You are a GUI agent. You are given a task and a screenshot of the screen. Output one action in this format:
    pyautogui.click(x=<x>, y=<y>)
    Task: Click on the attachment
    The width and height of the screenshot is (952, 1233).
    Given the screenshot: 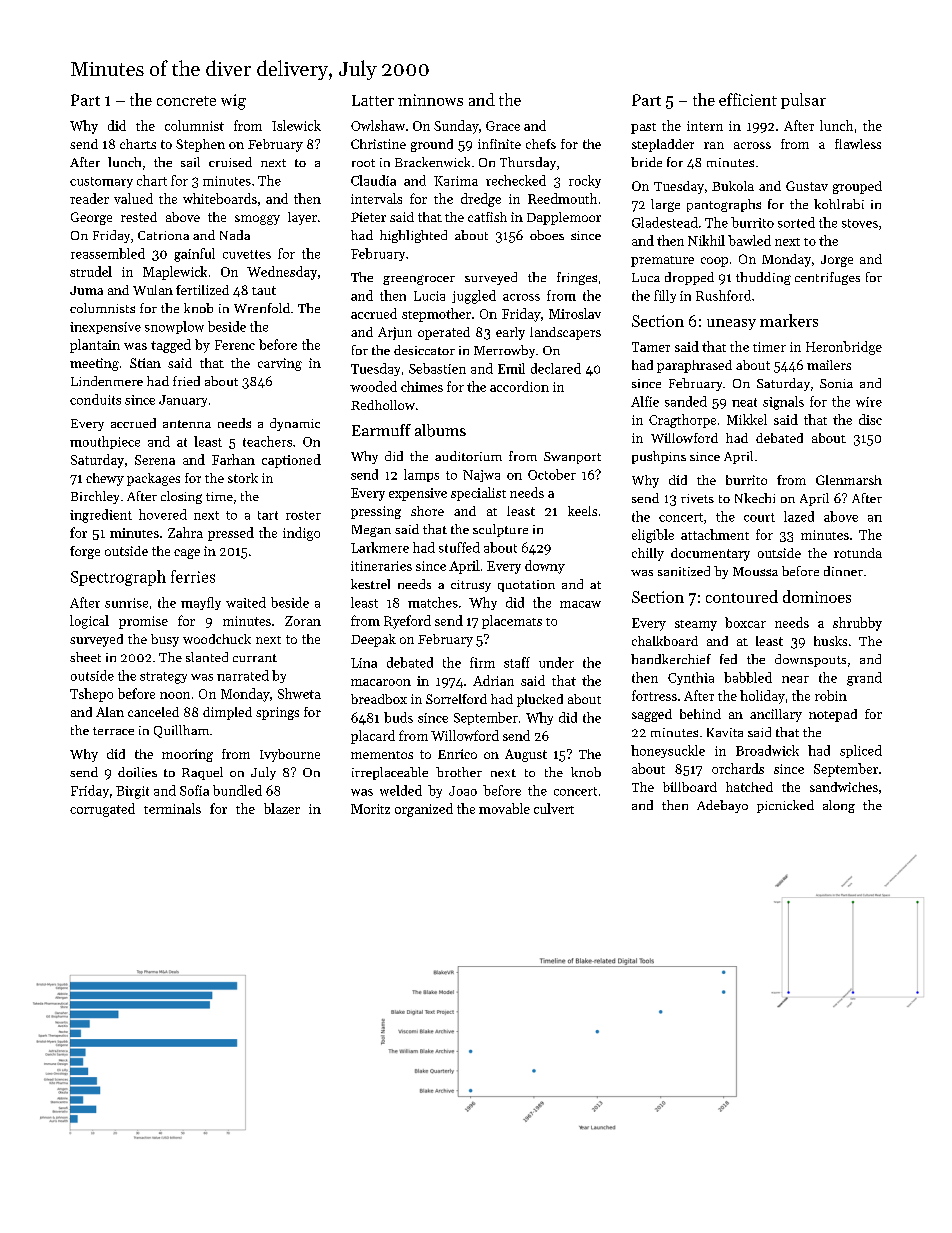 What is the action you would take?
    pyautogui.click(x=715, y=534)
